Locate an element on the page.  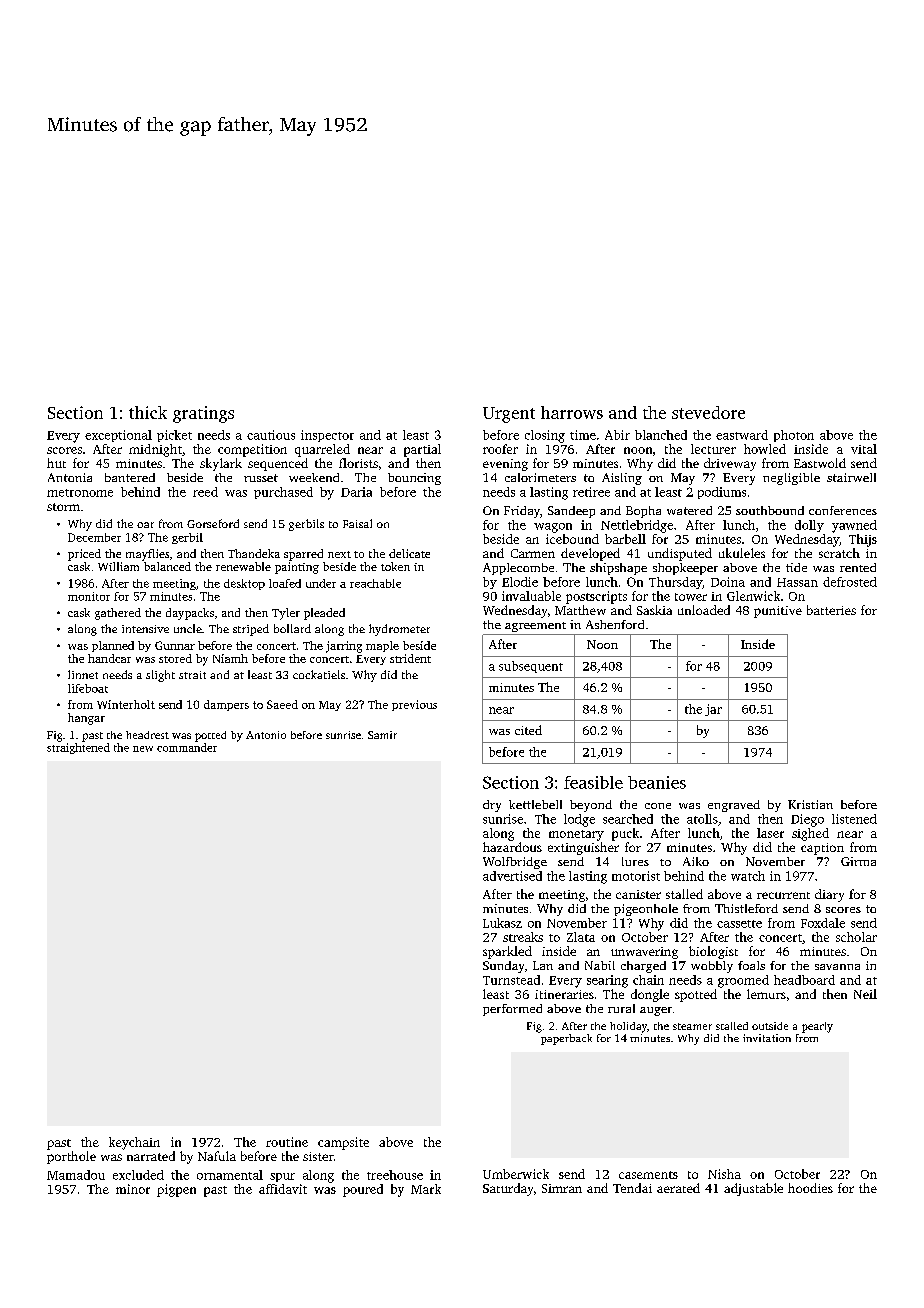
partial is located at coordinates (422, 450).
